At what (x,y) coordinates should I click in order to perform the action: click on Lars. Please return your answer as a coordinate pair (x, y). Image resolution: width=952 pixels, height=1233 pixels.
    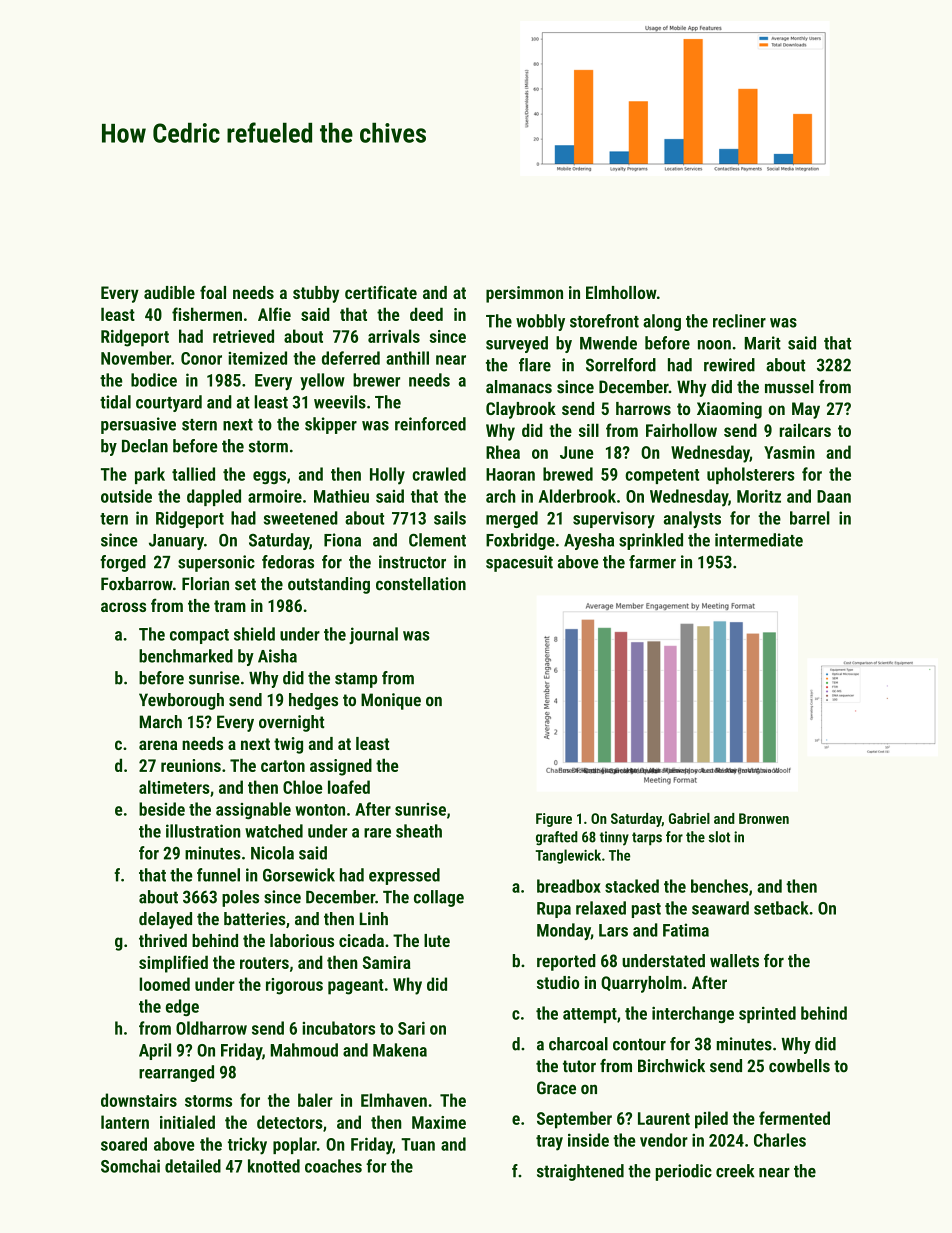
    Looking at the image, I should click on (613, 930).
